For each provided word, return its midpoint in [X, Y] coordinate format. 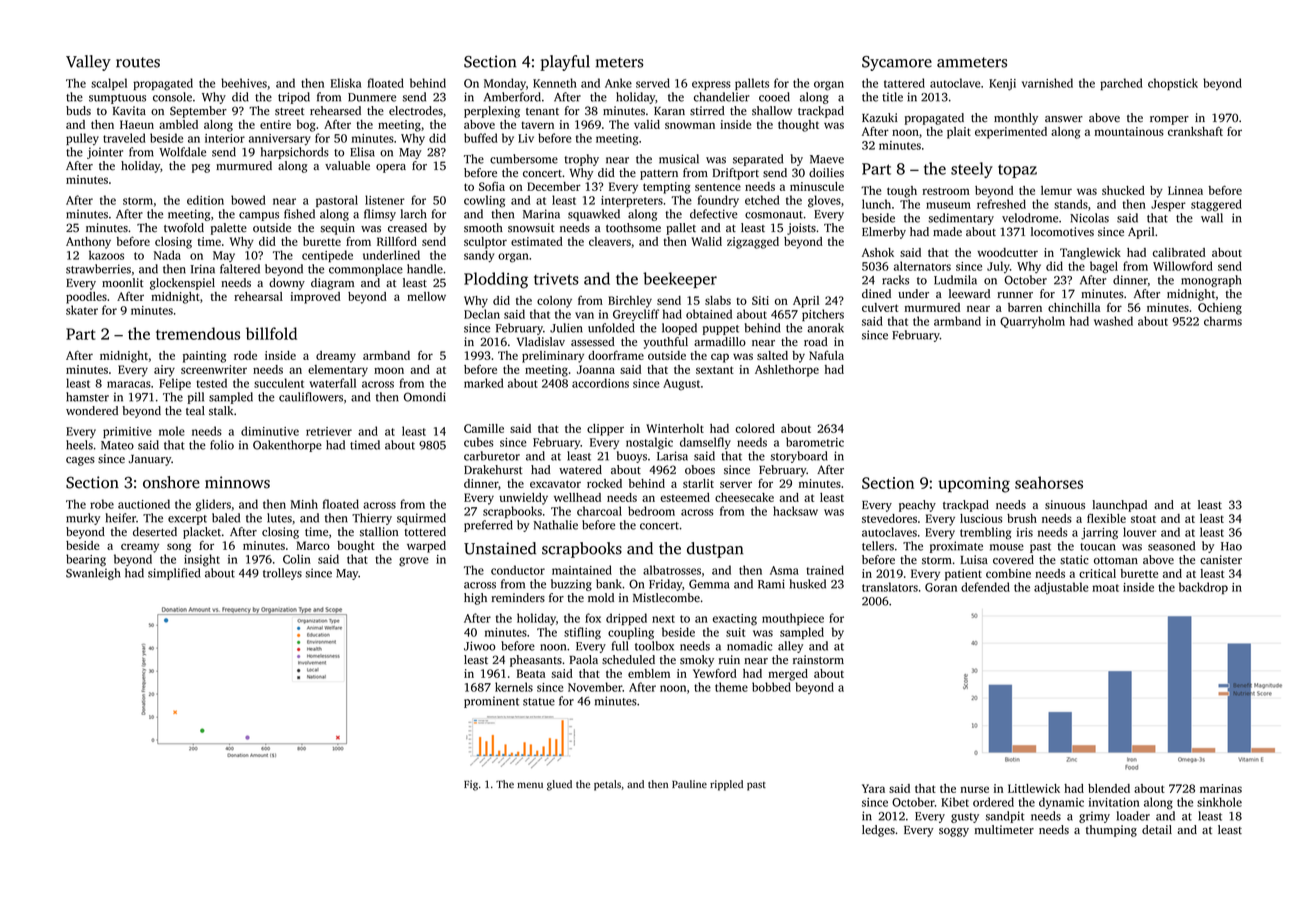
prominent [491, 702]
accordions [600, 383]
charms [1223, 321]
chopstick [1173, 84]
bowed [248, 200]
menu [530, 785]
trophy [581, 160]
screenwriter [214, 369]
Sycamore [897, 63]
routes [138, 62]
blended [1109, 788]
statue [539, 702]
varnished [1047, 83]
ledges [878, 831]
